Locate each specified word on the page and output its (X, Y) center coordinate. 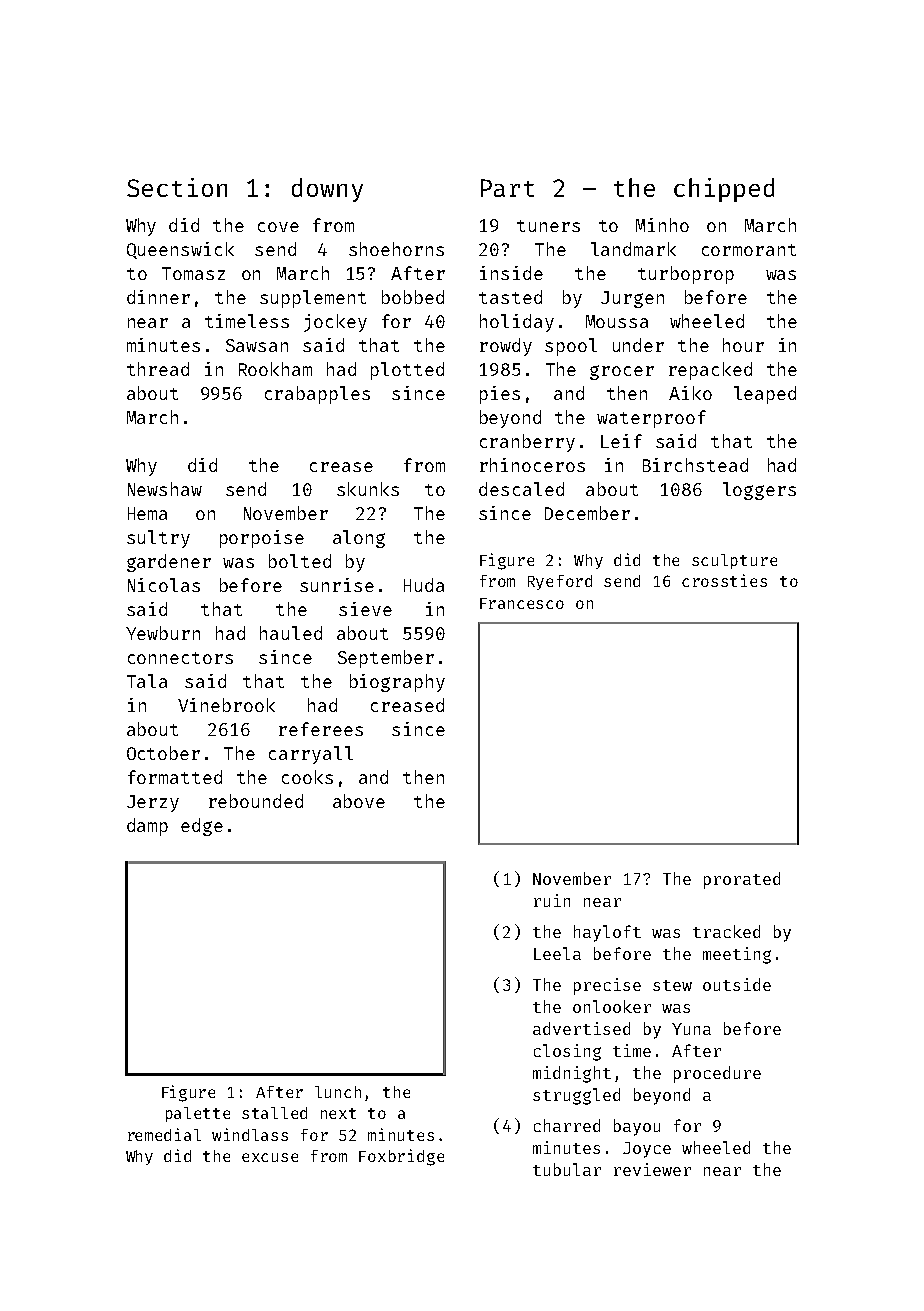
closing (567, 1052)
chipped (724, 190)
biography (397, 683)
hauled (291, 633)
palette (198, 1114)
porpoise (262, 539)
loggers (759, 491)
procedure (717, 1074)
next (338, 1113)
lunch (338, 1092)
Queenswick (180, 250)
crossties (724, 580)
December (587, 513)
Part (507, 188)
